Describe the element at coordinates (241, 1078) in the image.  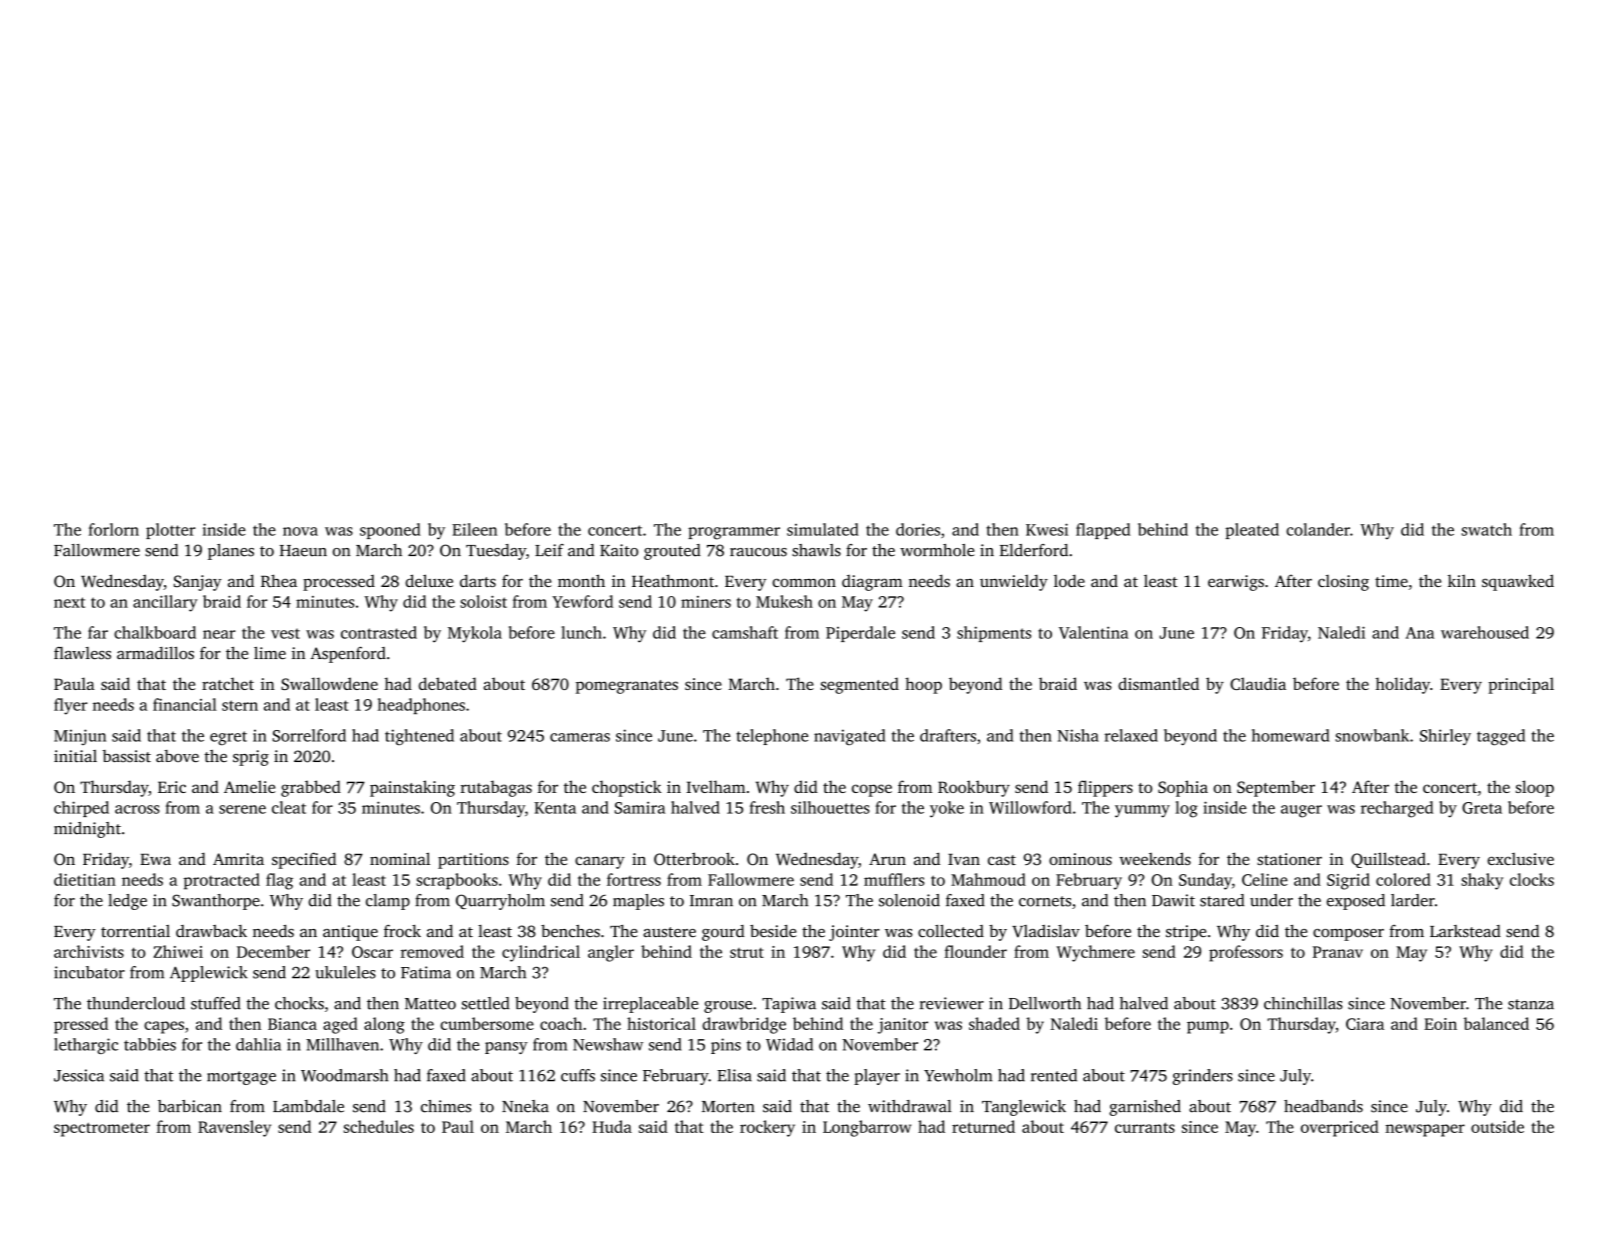
I see `mortgage` at that location.
